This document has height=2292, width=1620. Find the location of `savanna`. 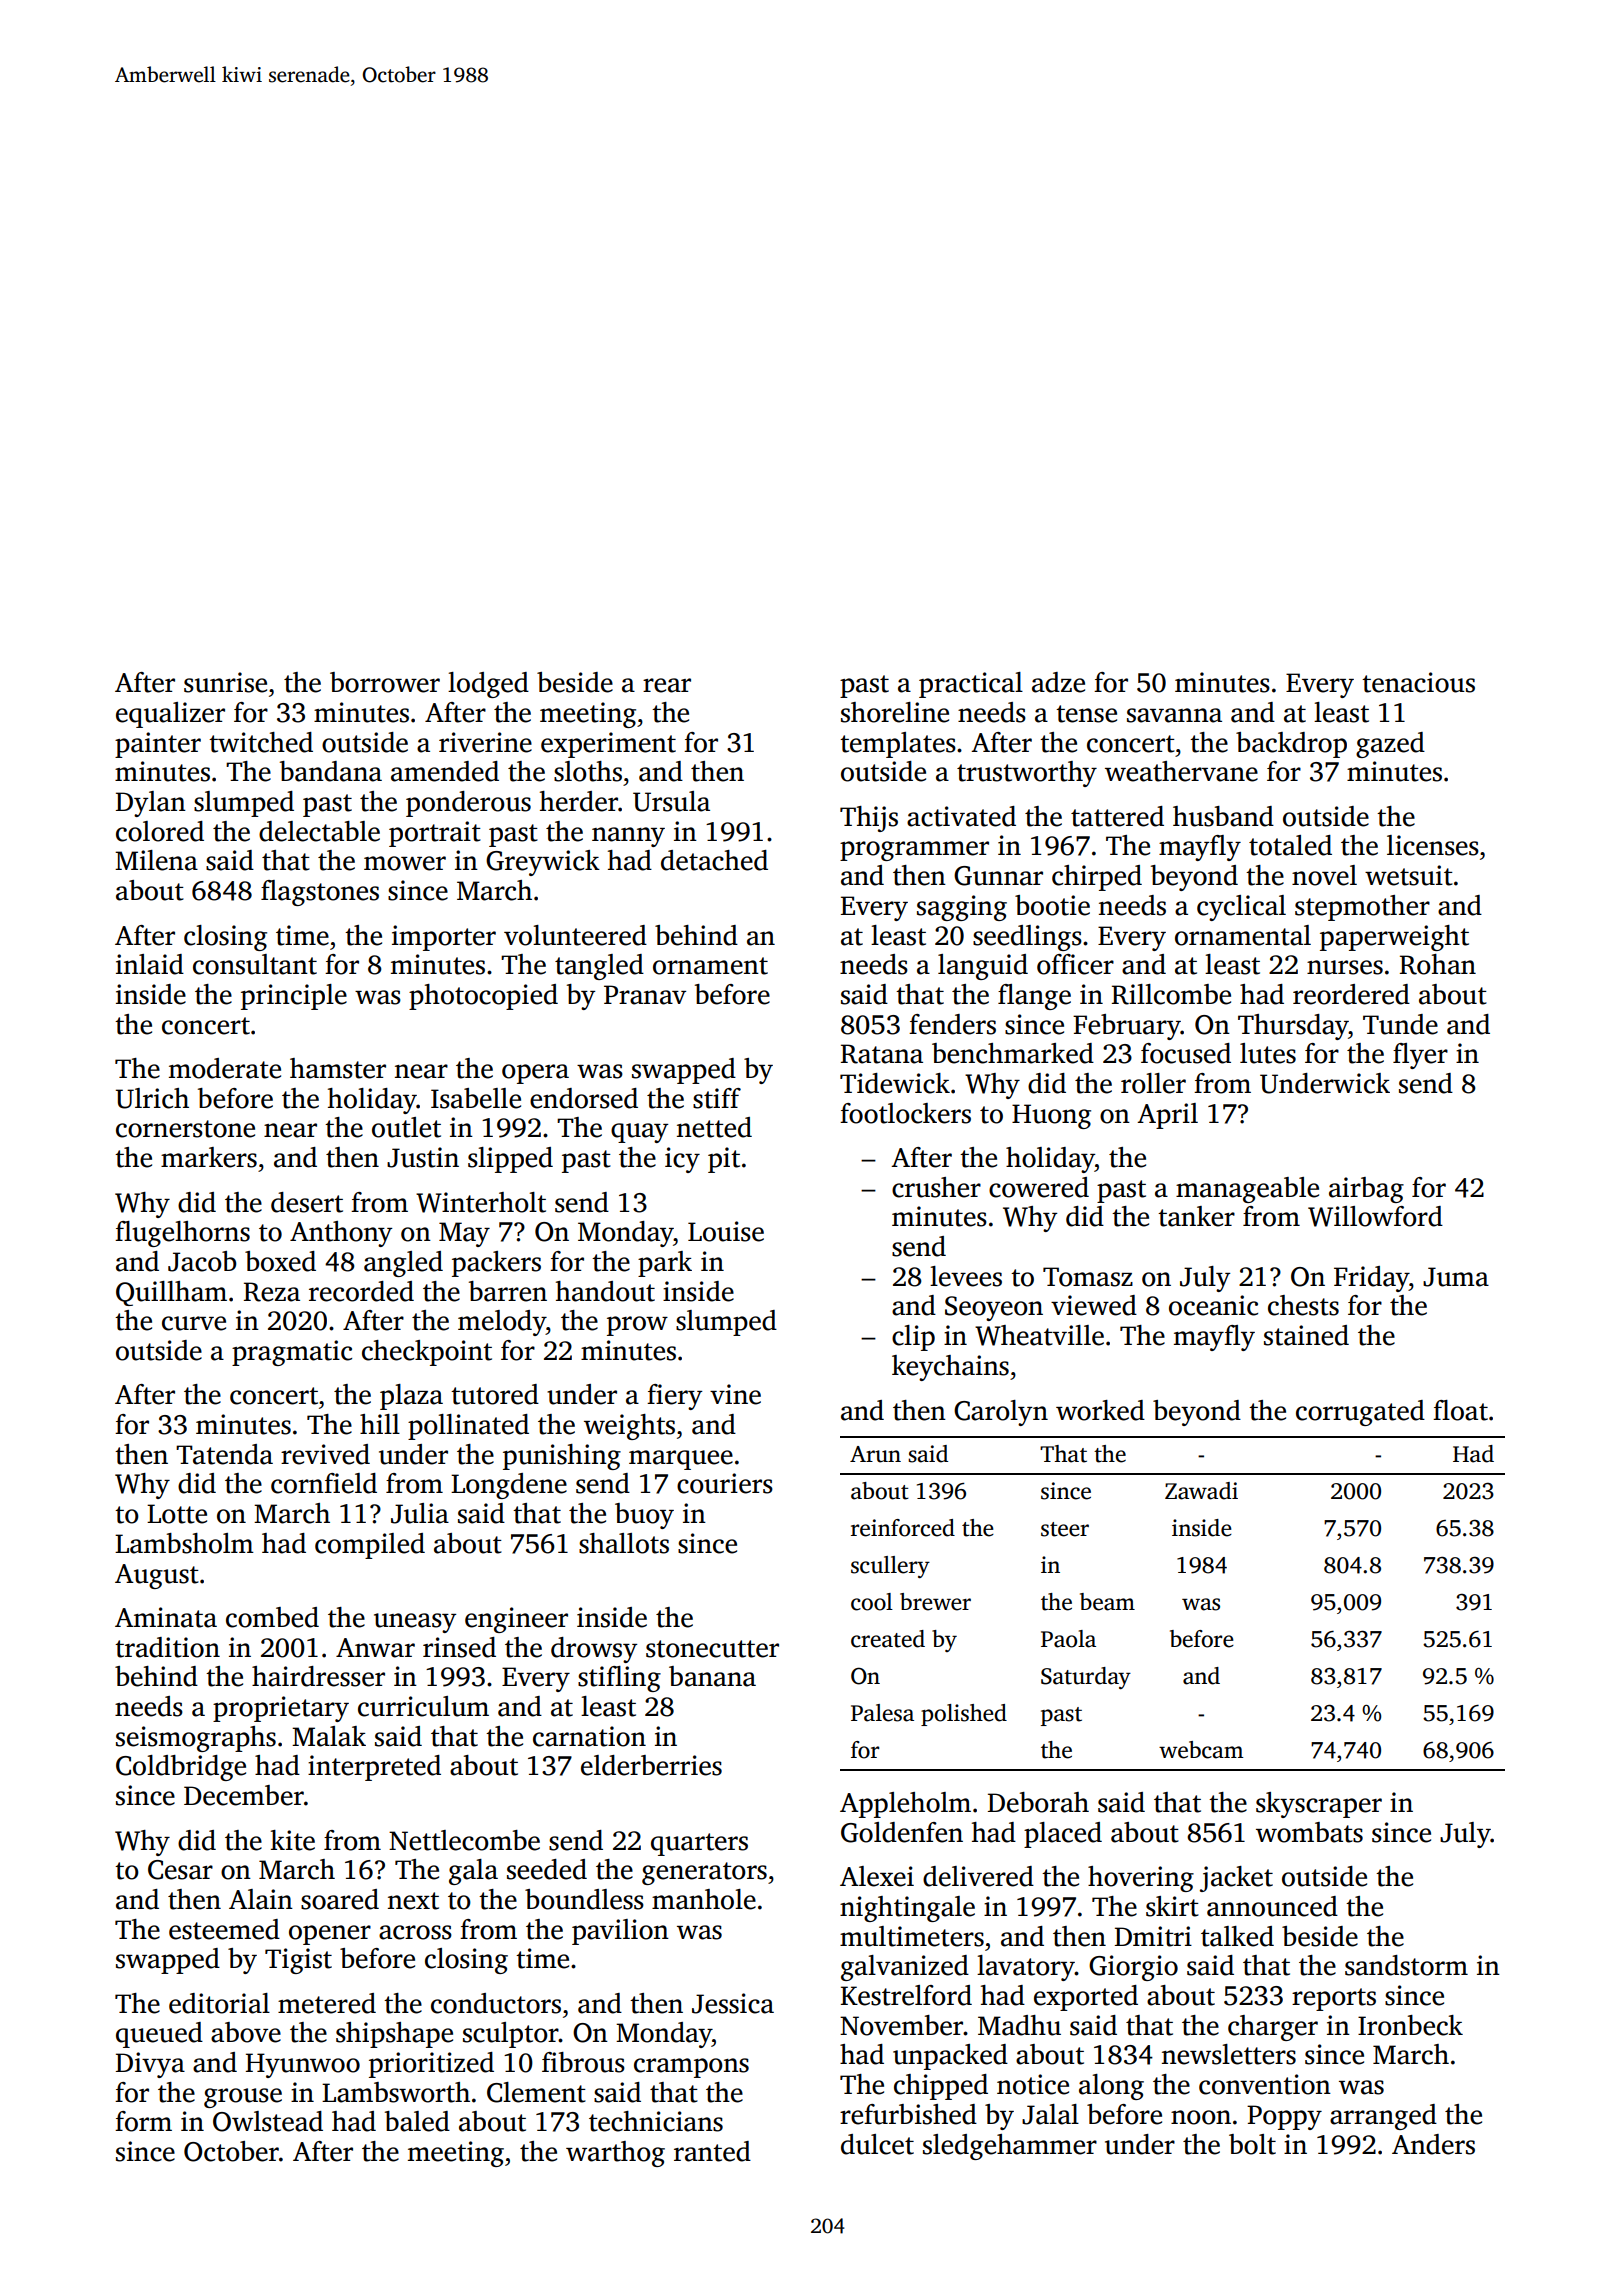

savanna is located at coordinates (1174, 715).
